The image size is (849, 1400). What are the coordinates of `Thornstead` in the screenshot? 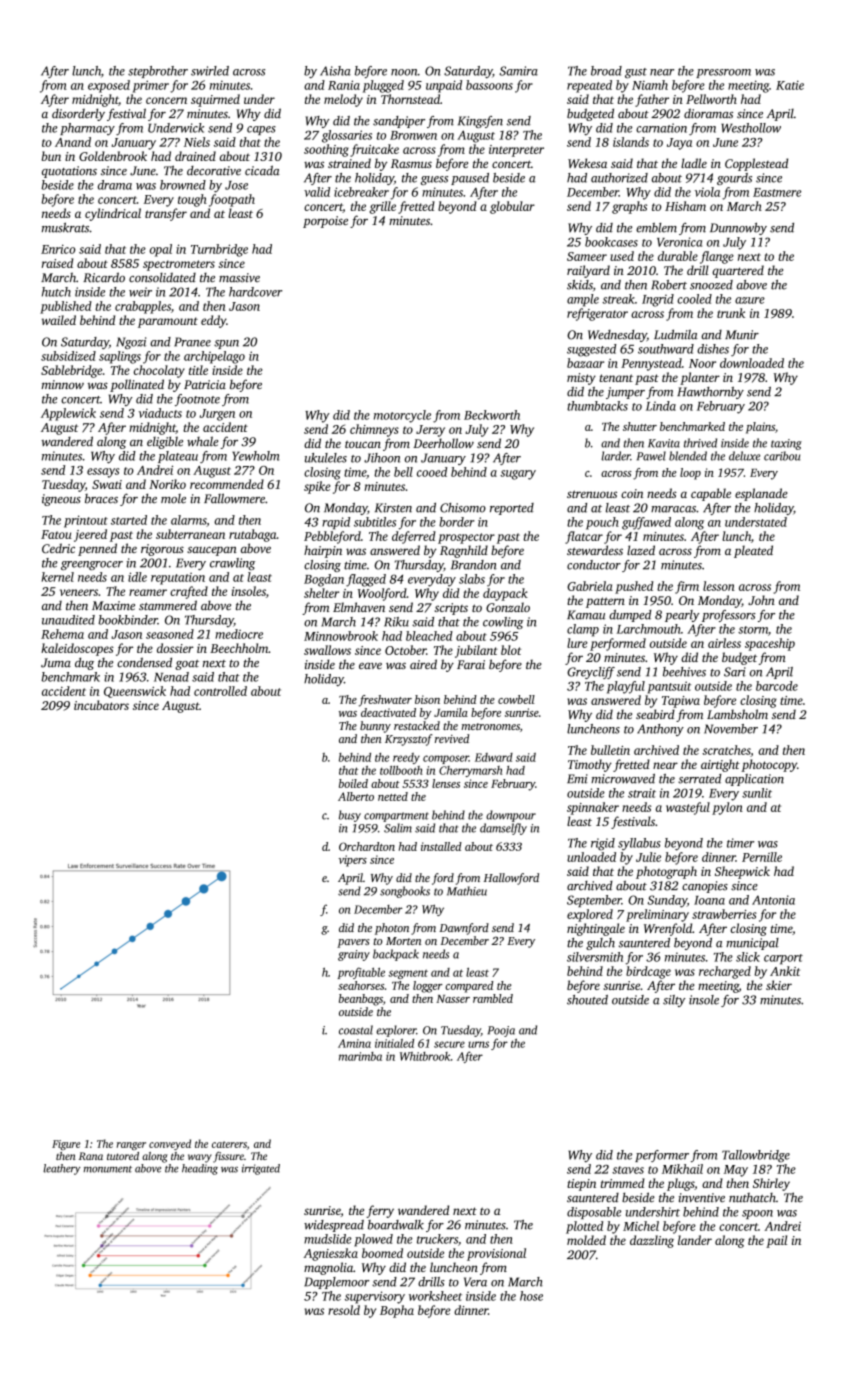 It's located at (410, 99).
